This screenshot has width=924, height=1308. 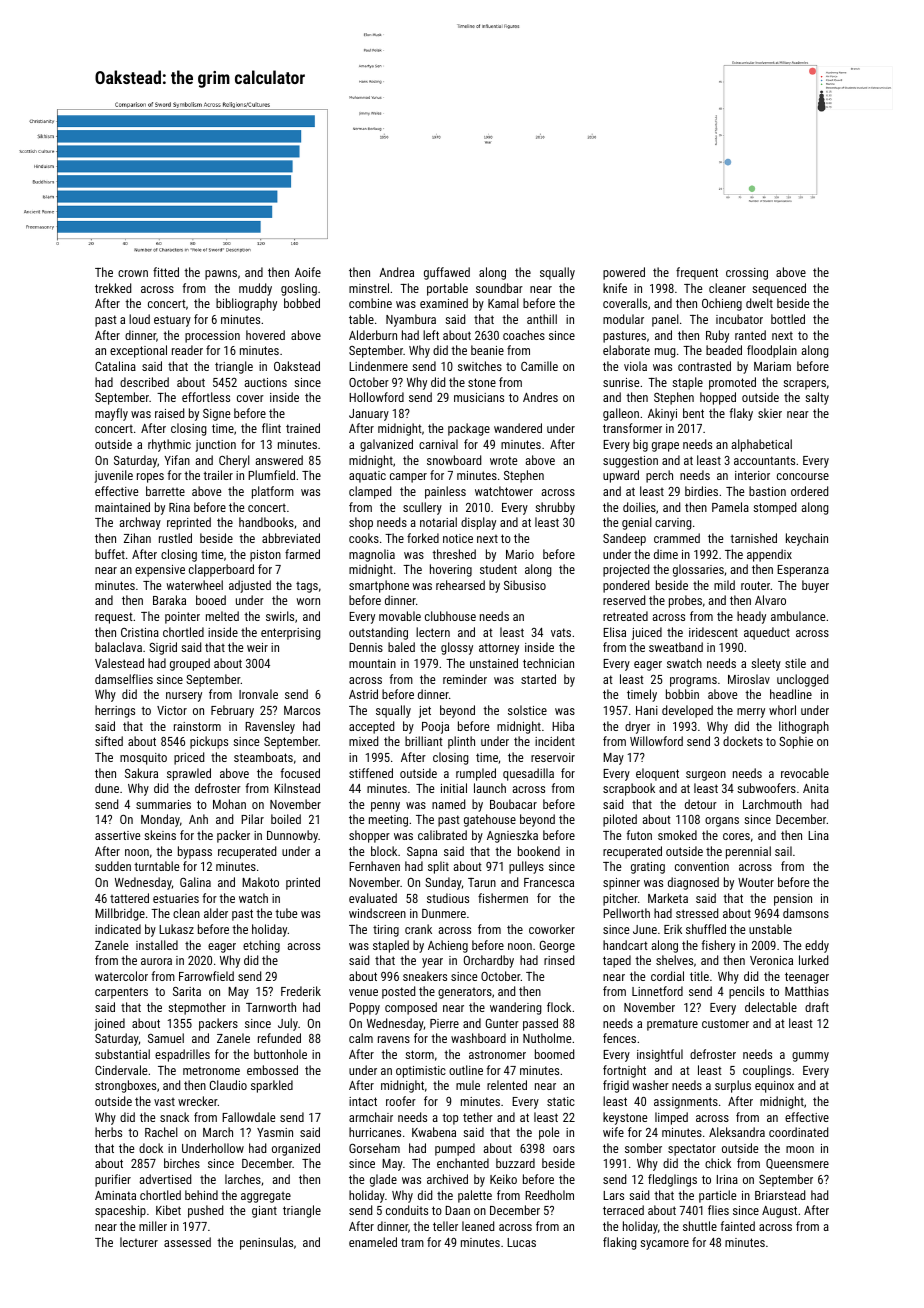 I want to click on premature, so click(x=672, y=1025).
